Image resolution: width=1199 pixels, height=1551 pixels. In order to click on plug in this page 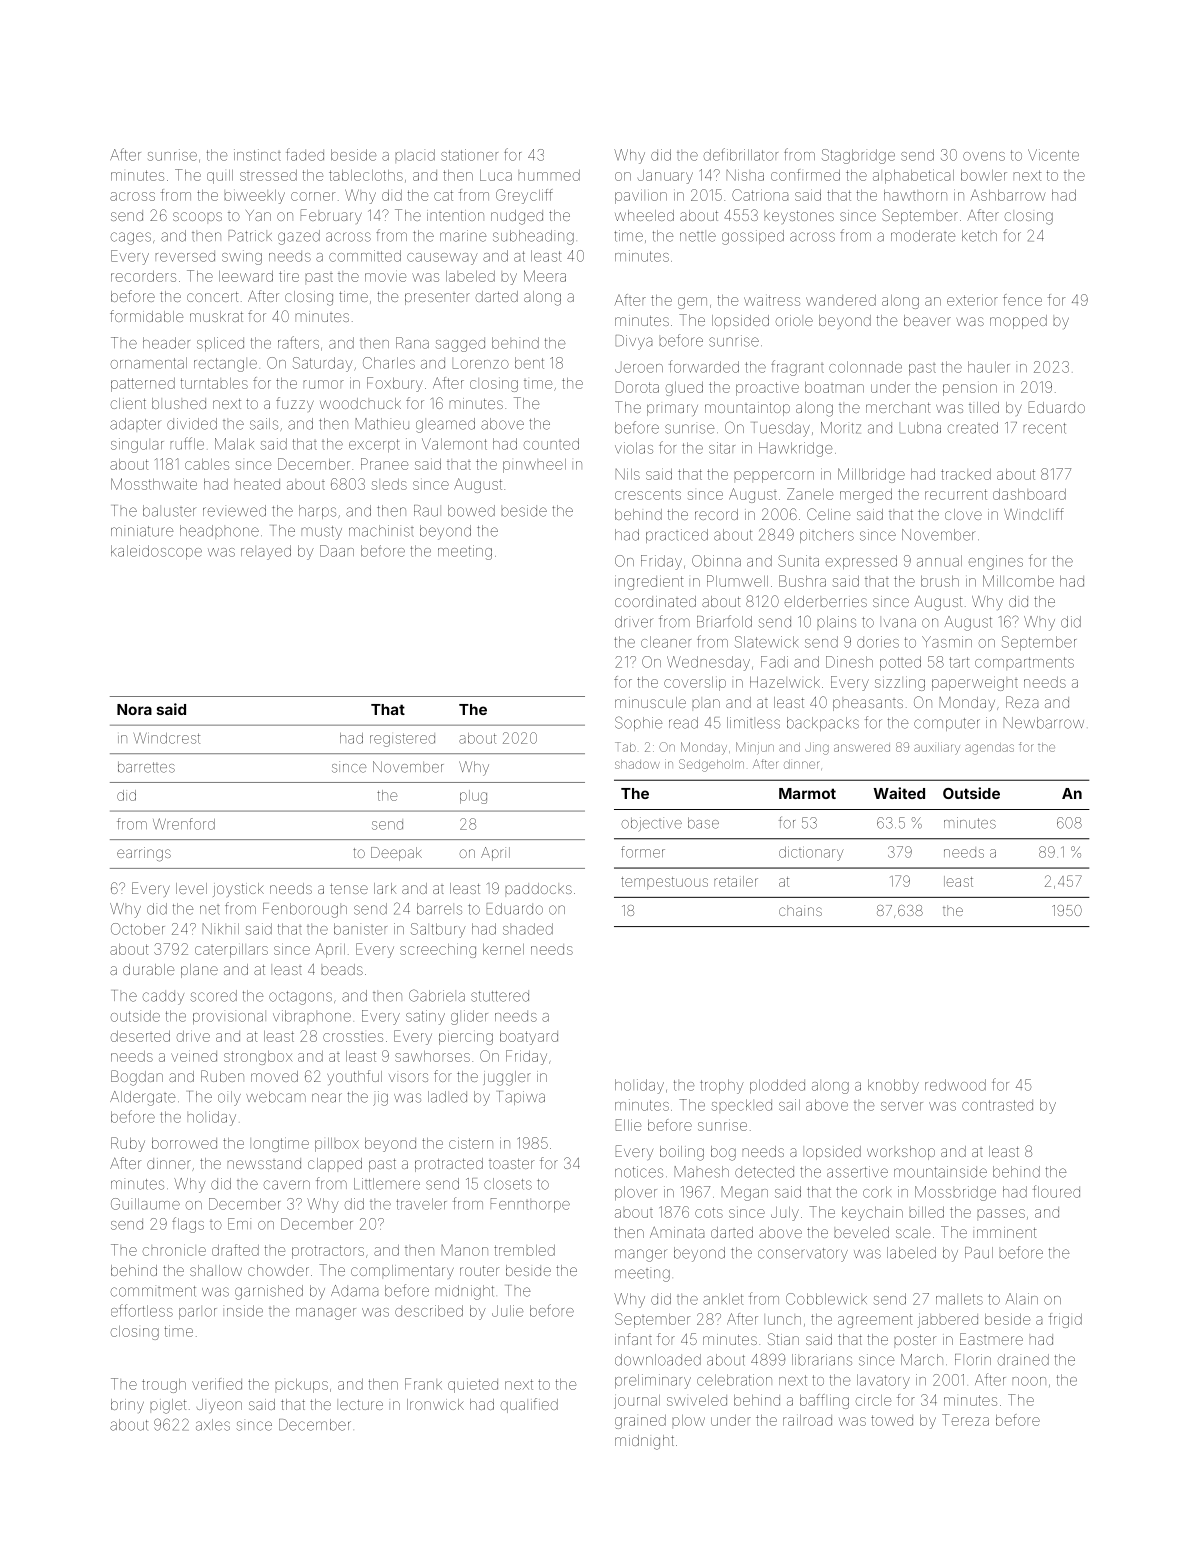, I will do `click(473, 797)`.
